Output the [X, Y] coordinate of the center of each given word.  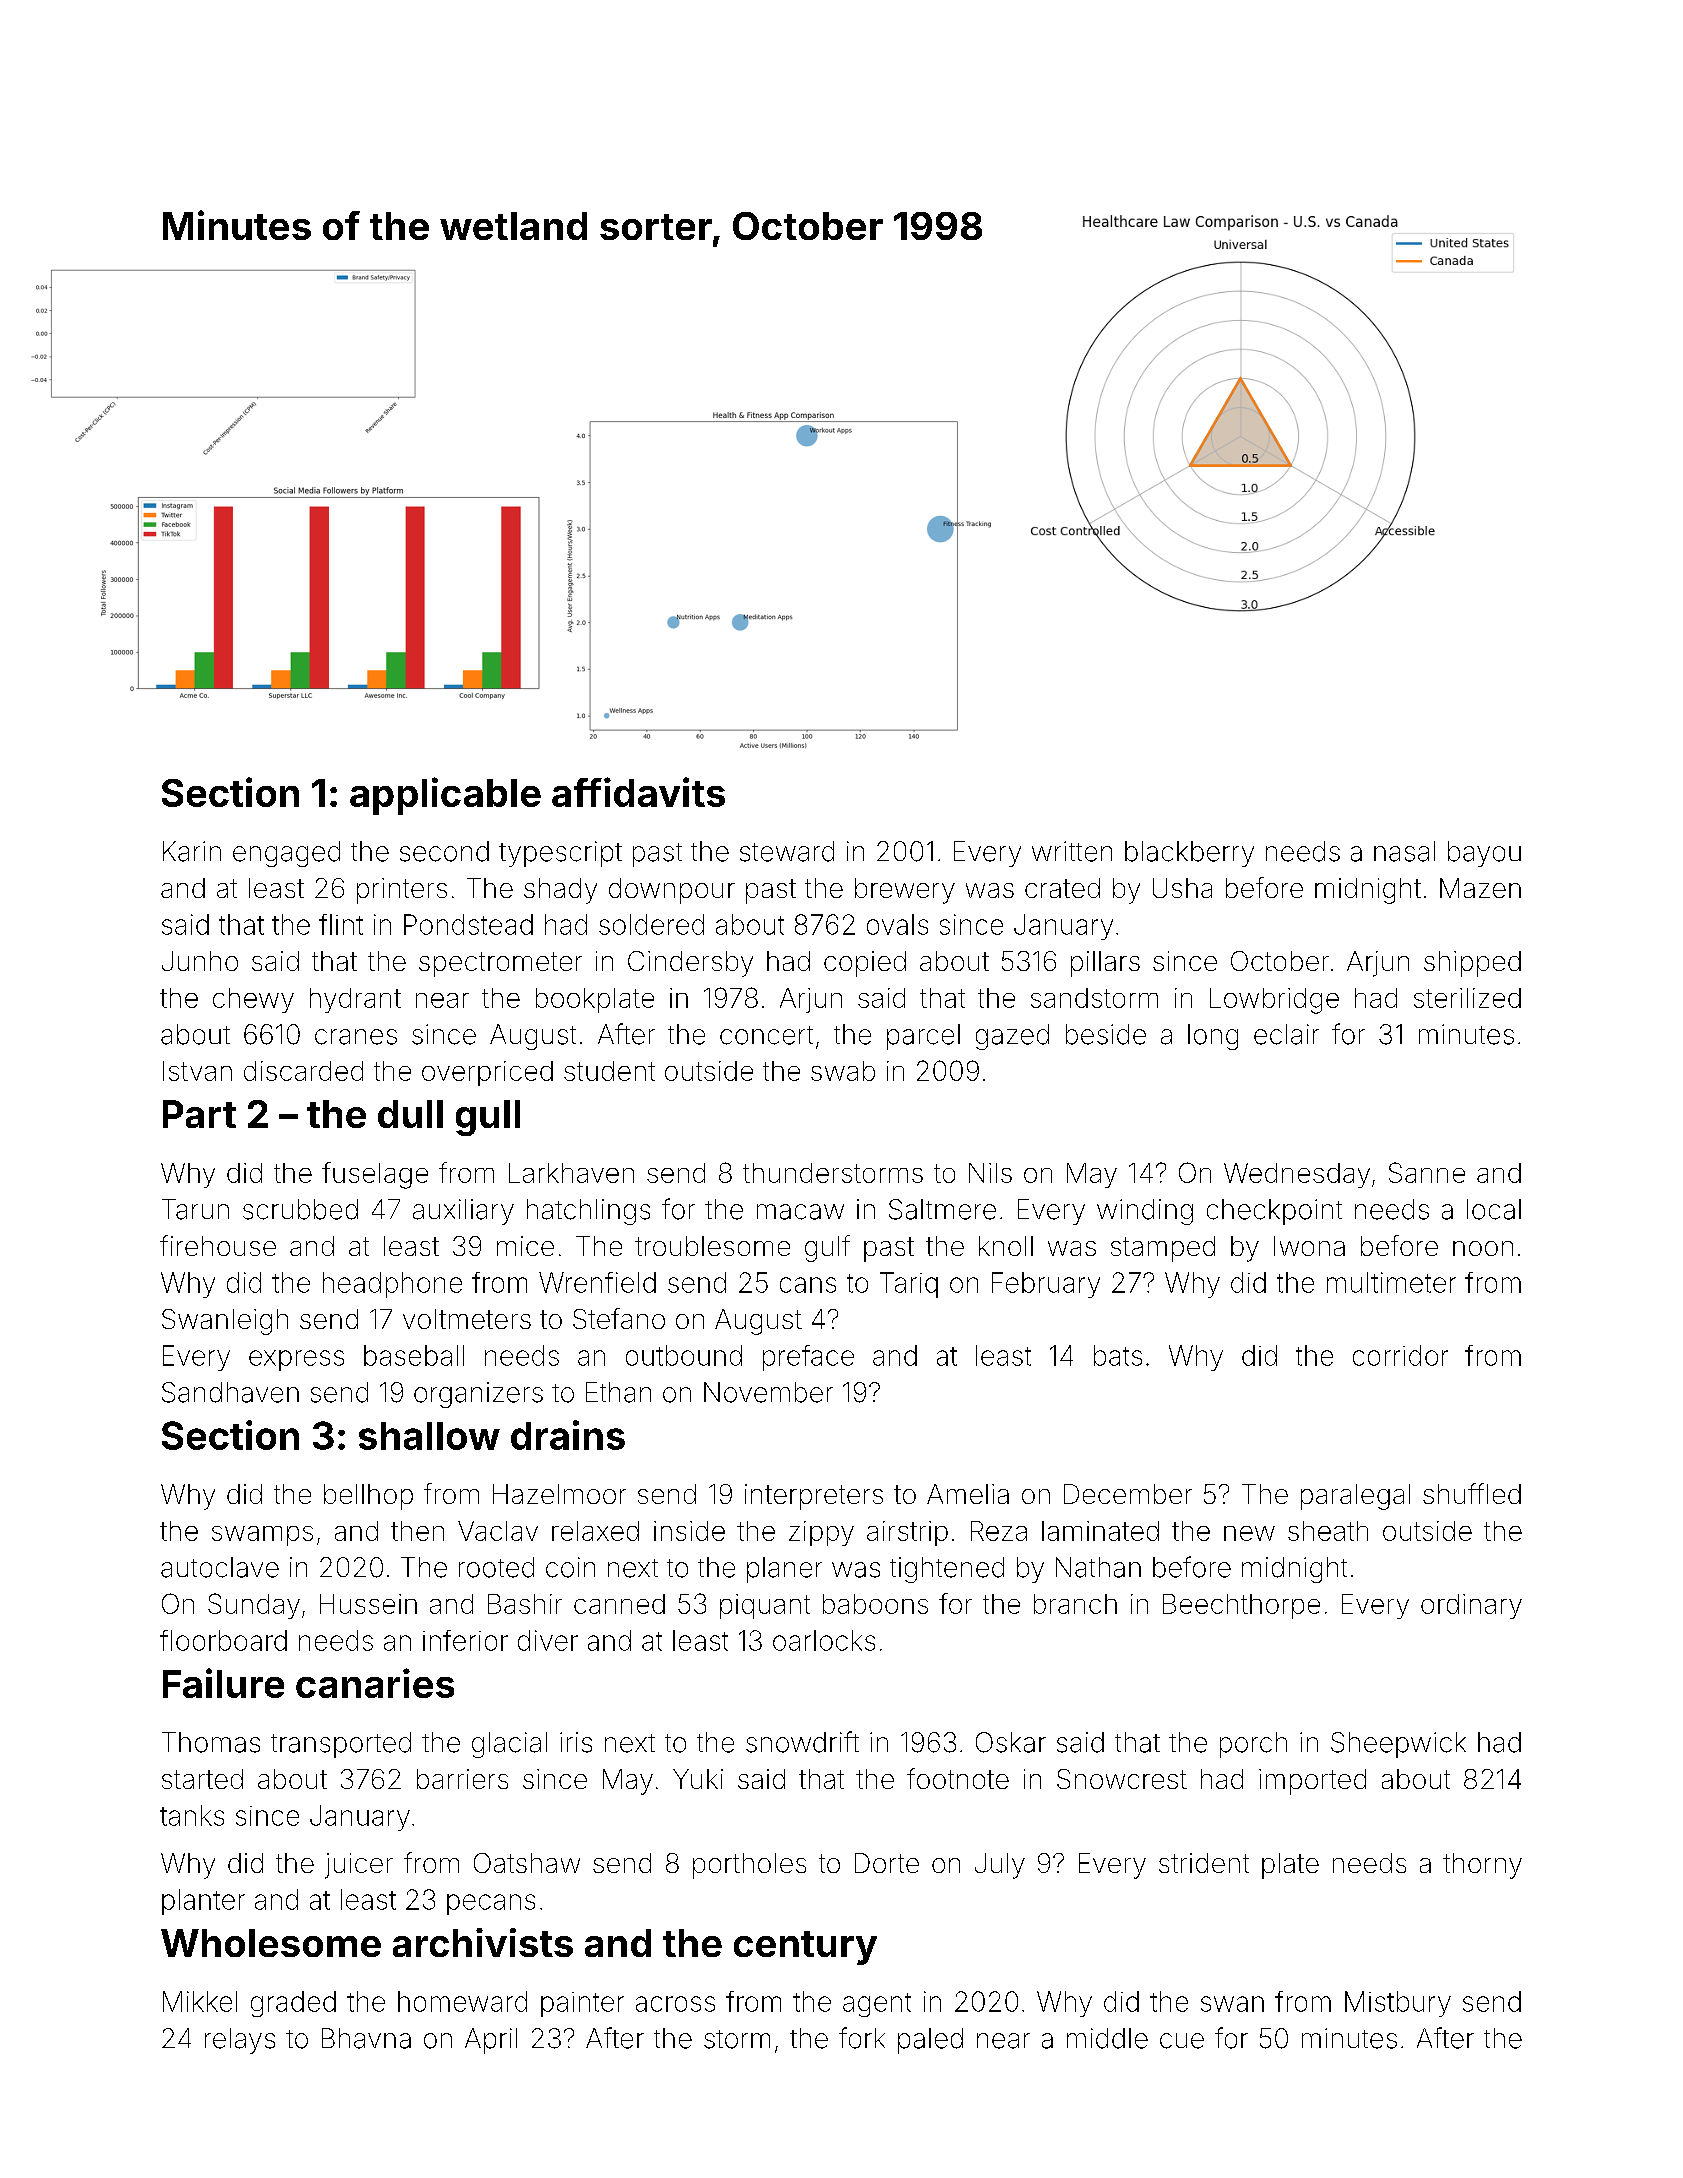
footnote [958, 1778]
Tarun [195, 1209]
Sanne [1427, 1172]
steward [787, 851]
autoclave [220, 1567]
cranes [356, 1037]
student [609, 1071]
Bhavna [366, 2038]
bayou [1484, 854]
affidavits [638, 792]
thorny [1482, 1866]
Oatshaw [527, 1863]
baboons [875, 1604]
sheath [1328, 1531]
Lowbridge [1274, 1001]
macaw [800, 1212]
